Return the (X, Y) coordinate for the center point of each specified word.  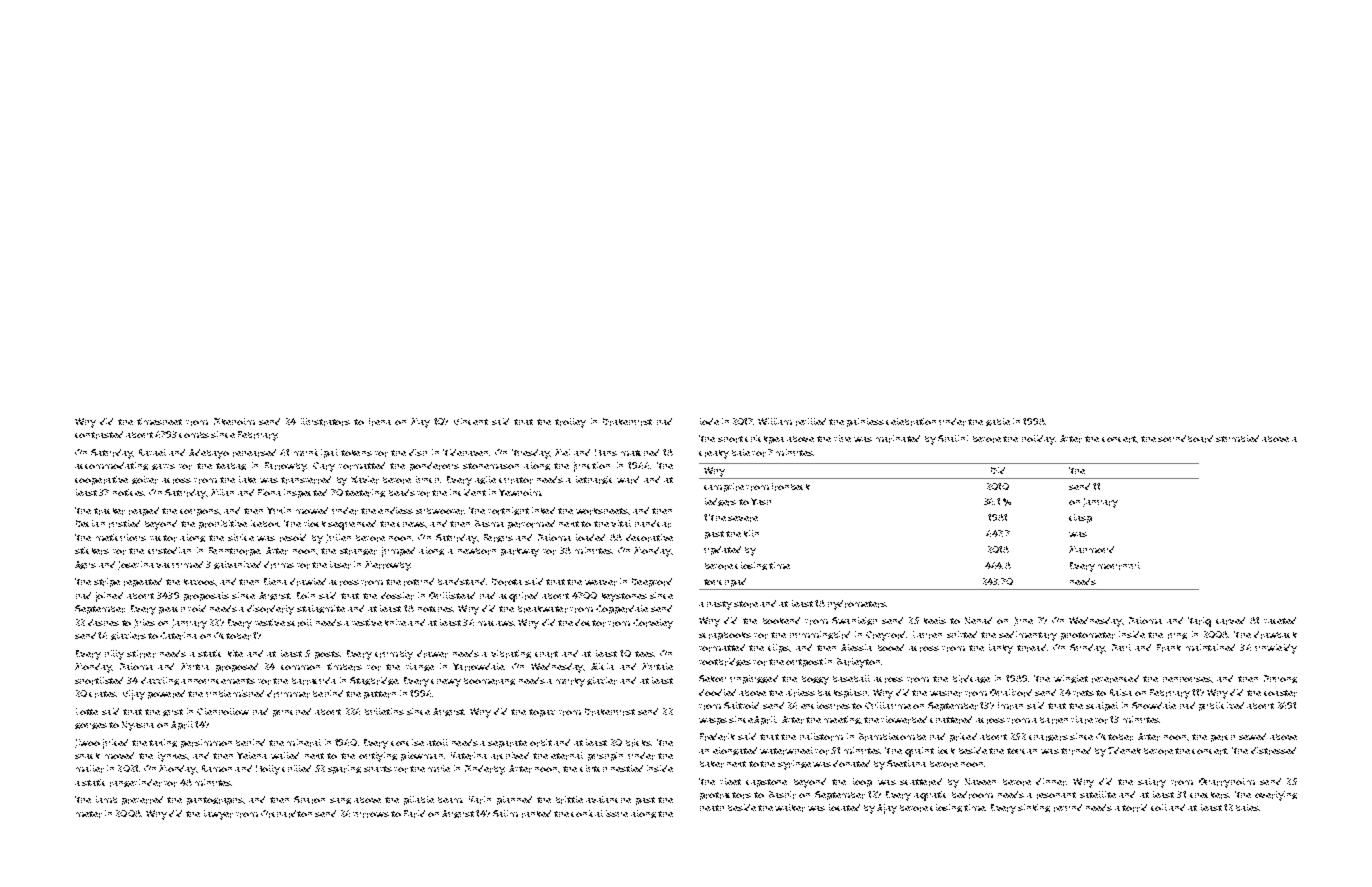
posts (327, 655)
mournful (1119, 566)
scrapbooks (725, 636)
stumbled (1237, 438)
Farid (414, 814)
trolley (570, 423)
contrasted (99, 435)
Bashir (782, 795)
